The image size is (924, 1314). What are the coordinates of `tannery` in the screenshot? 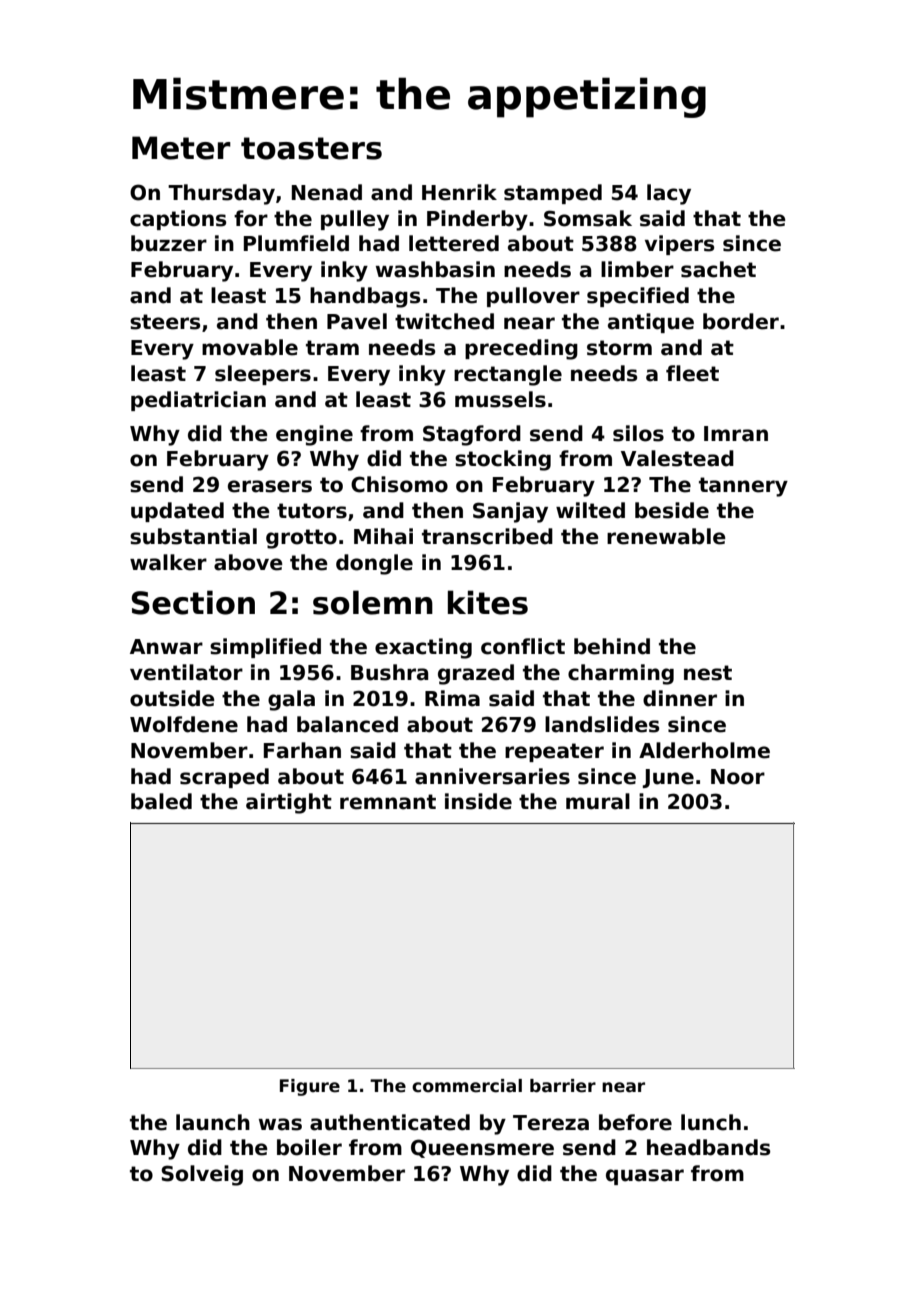 It's located at (743, 487).
